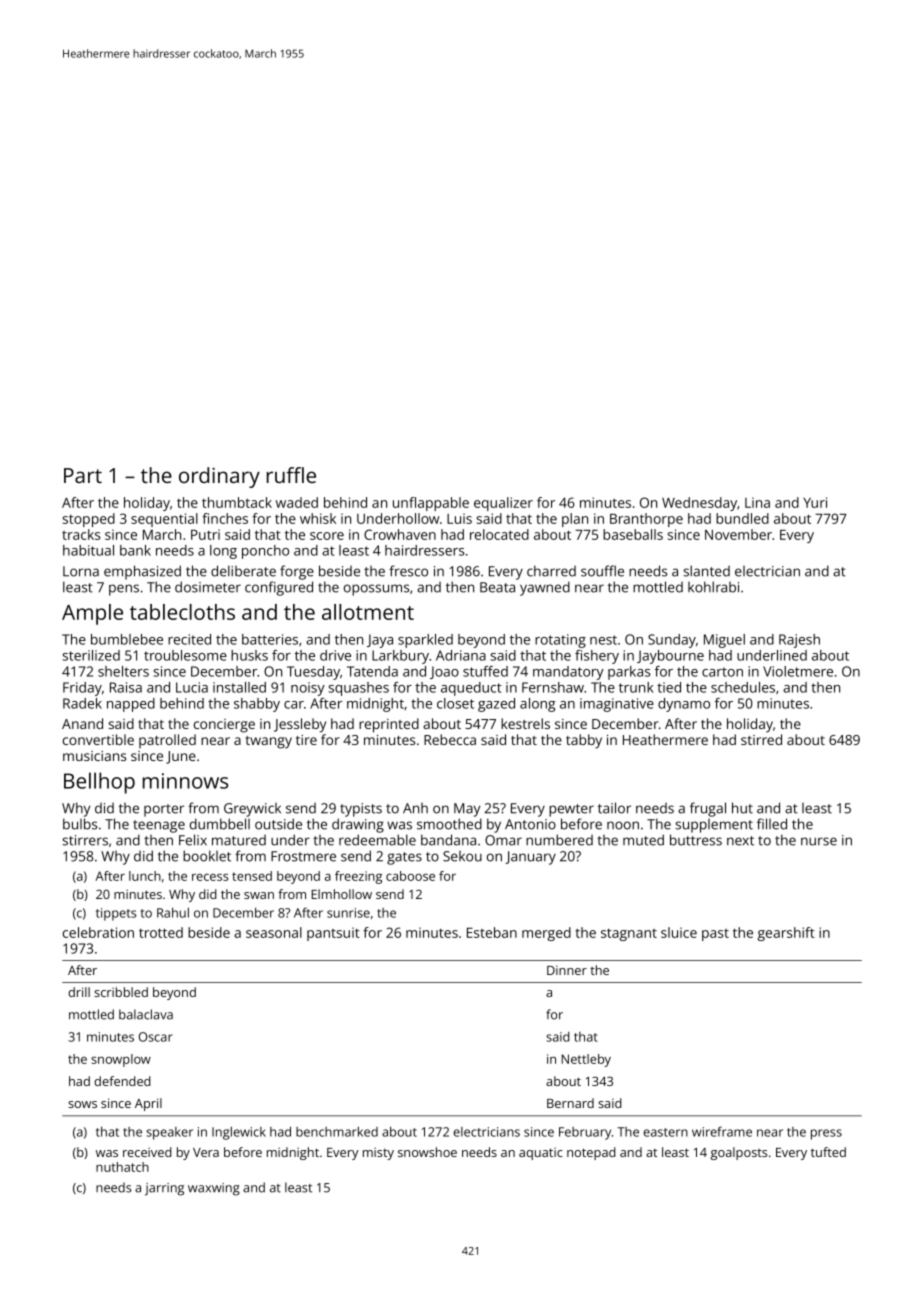  I want to click on jarring, so click(164, 1189).
